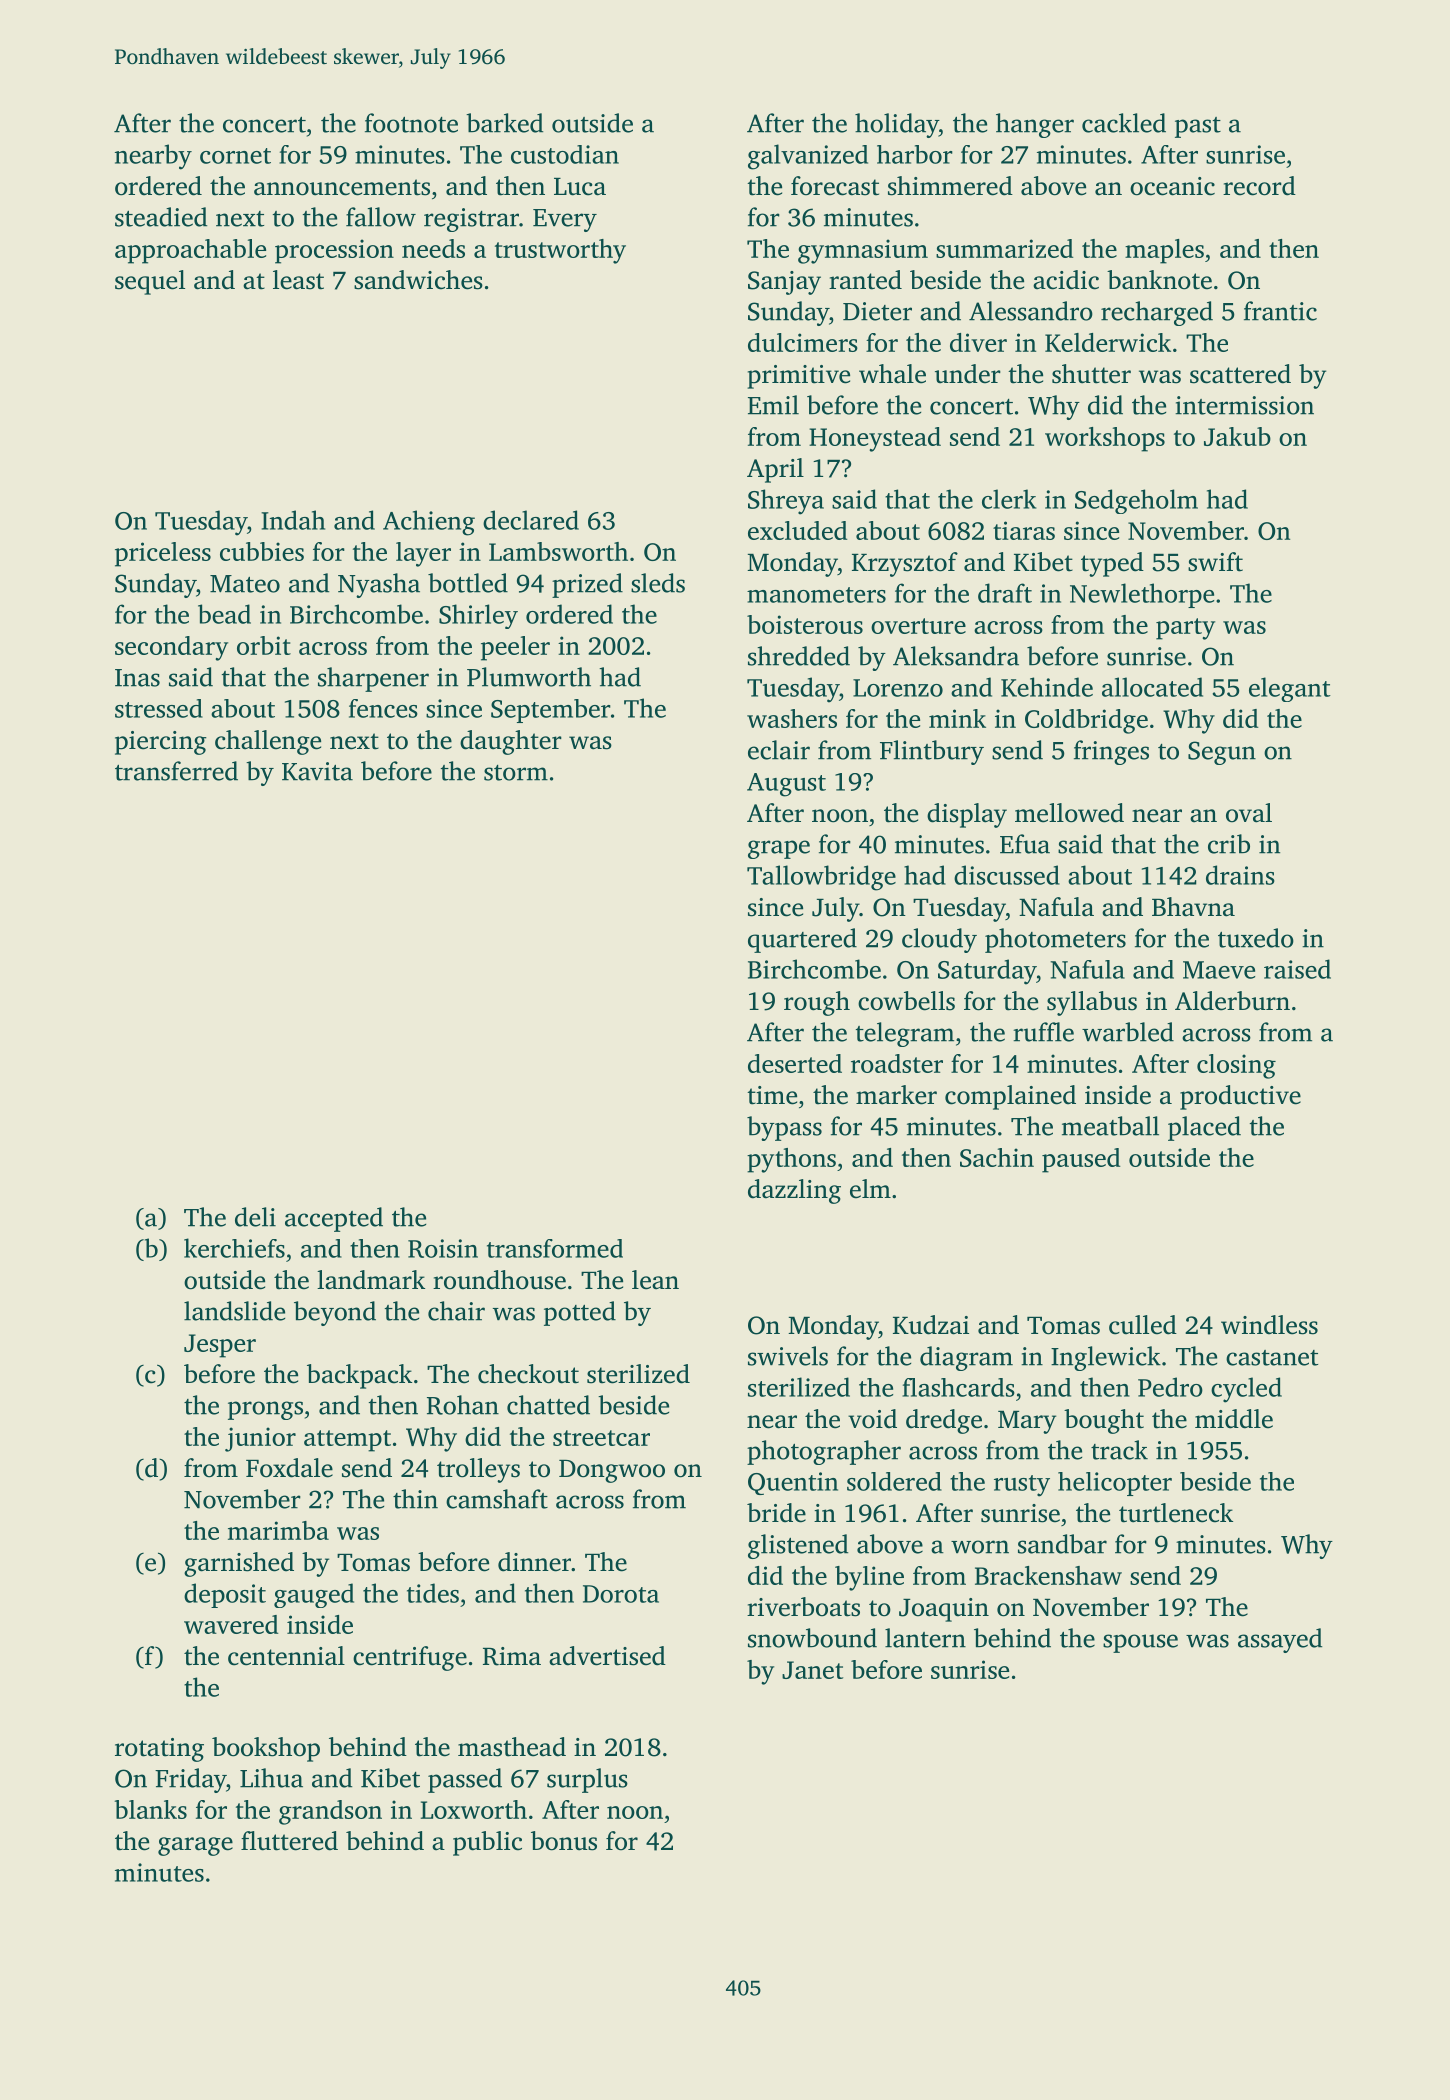 The width and height of the page is (1450, 2100). I want to click on deserted, so click(795, 1063).
